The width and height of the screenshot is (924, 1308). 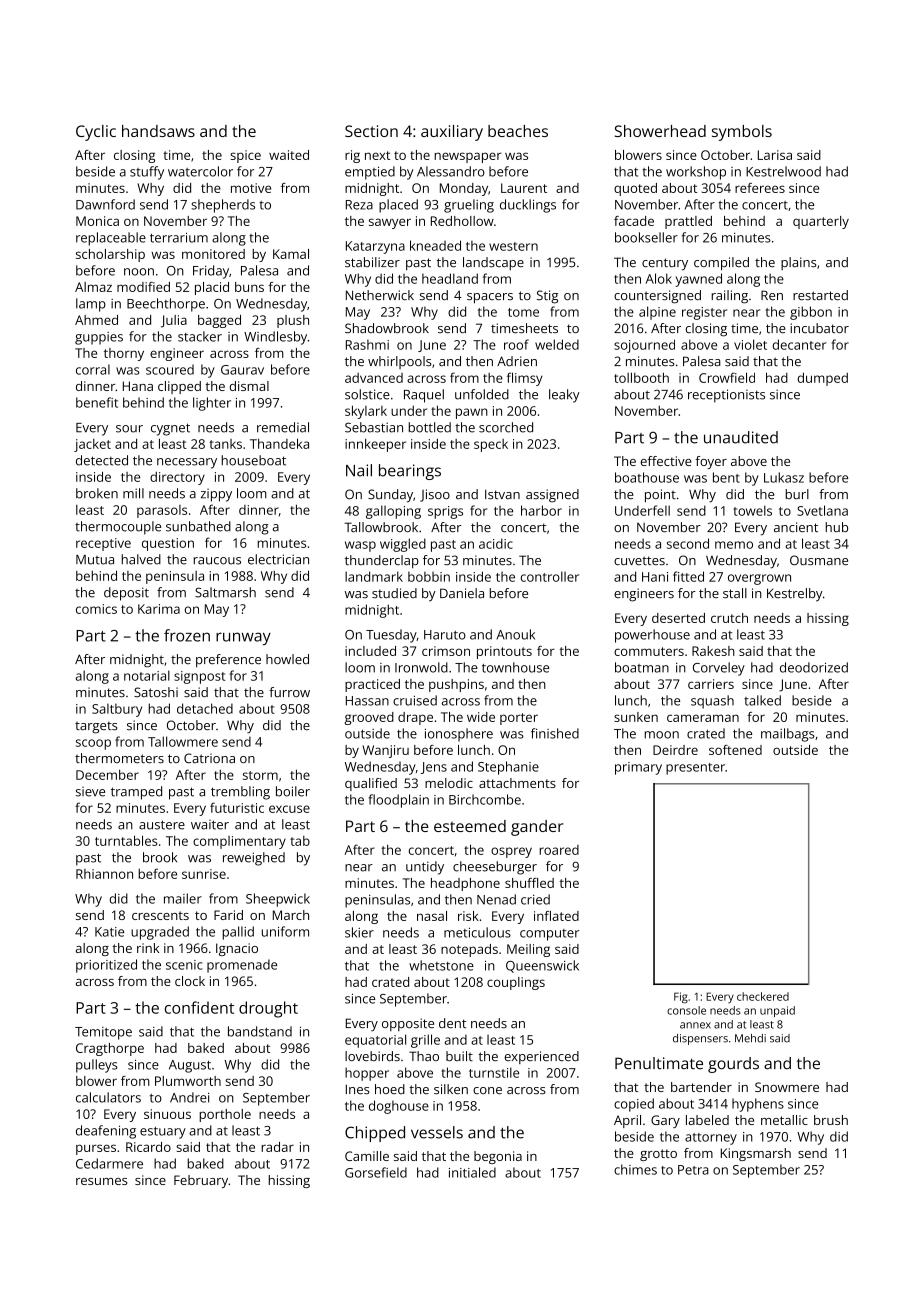 What do you see at coordinates (375, 1041) in the screenshot?
I see `equatorial` at bounding box center [375, 1041].
